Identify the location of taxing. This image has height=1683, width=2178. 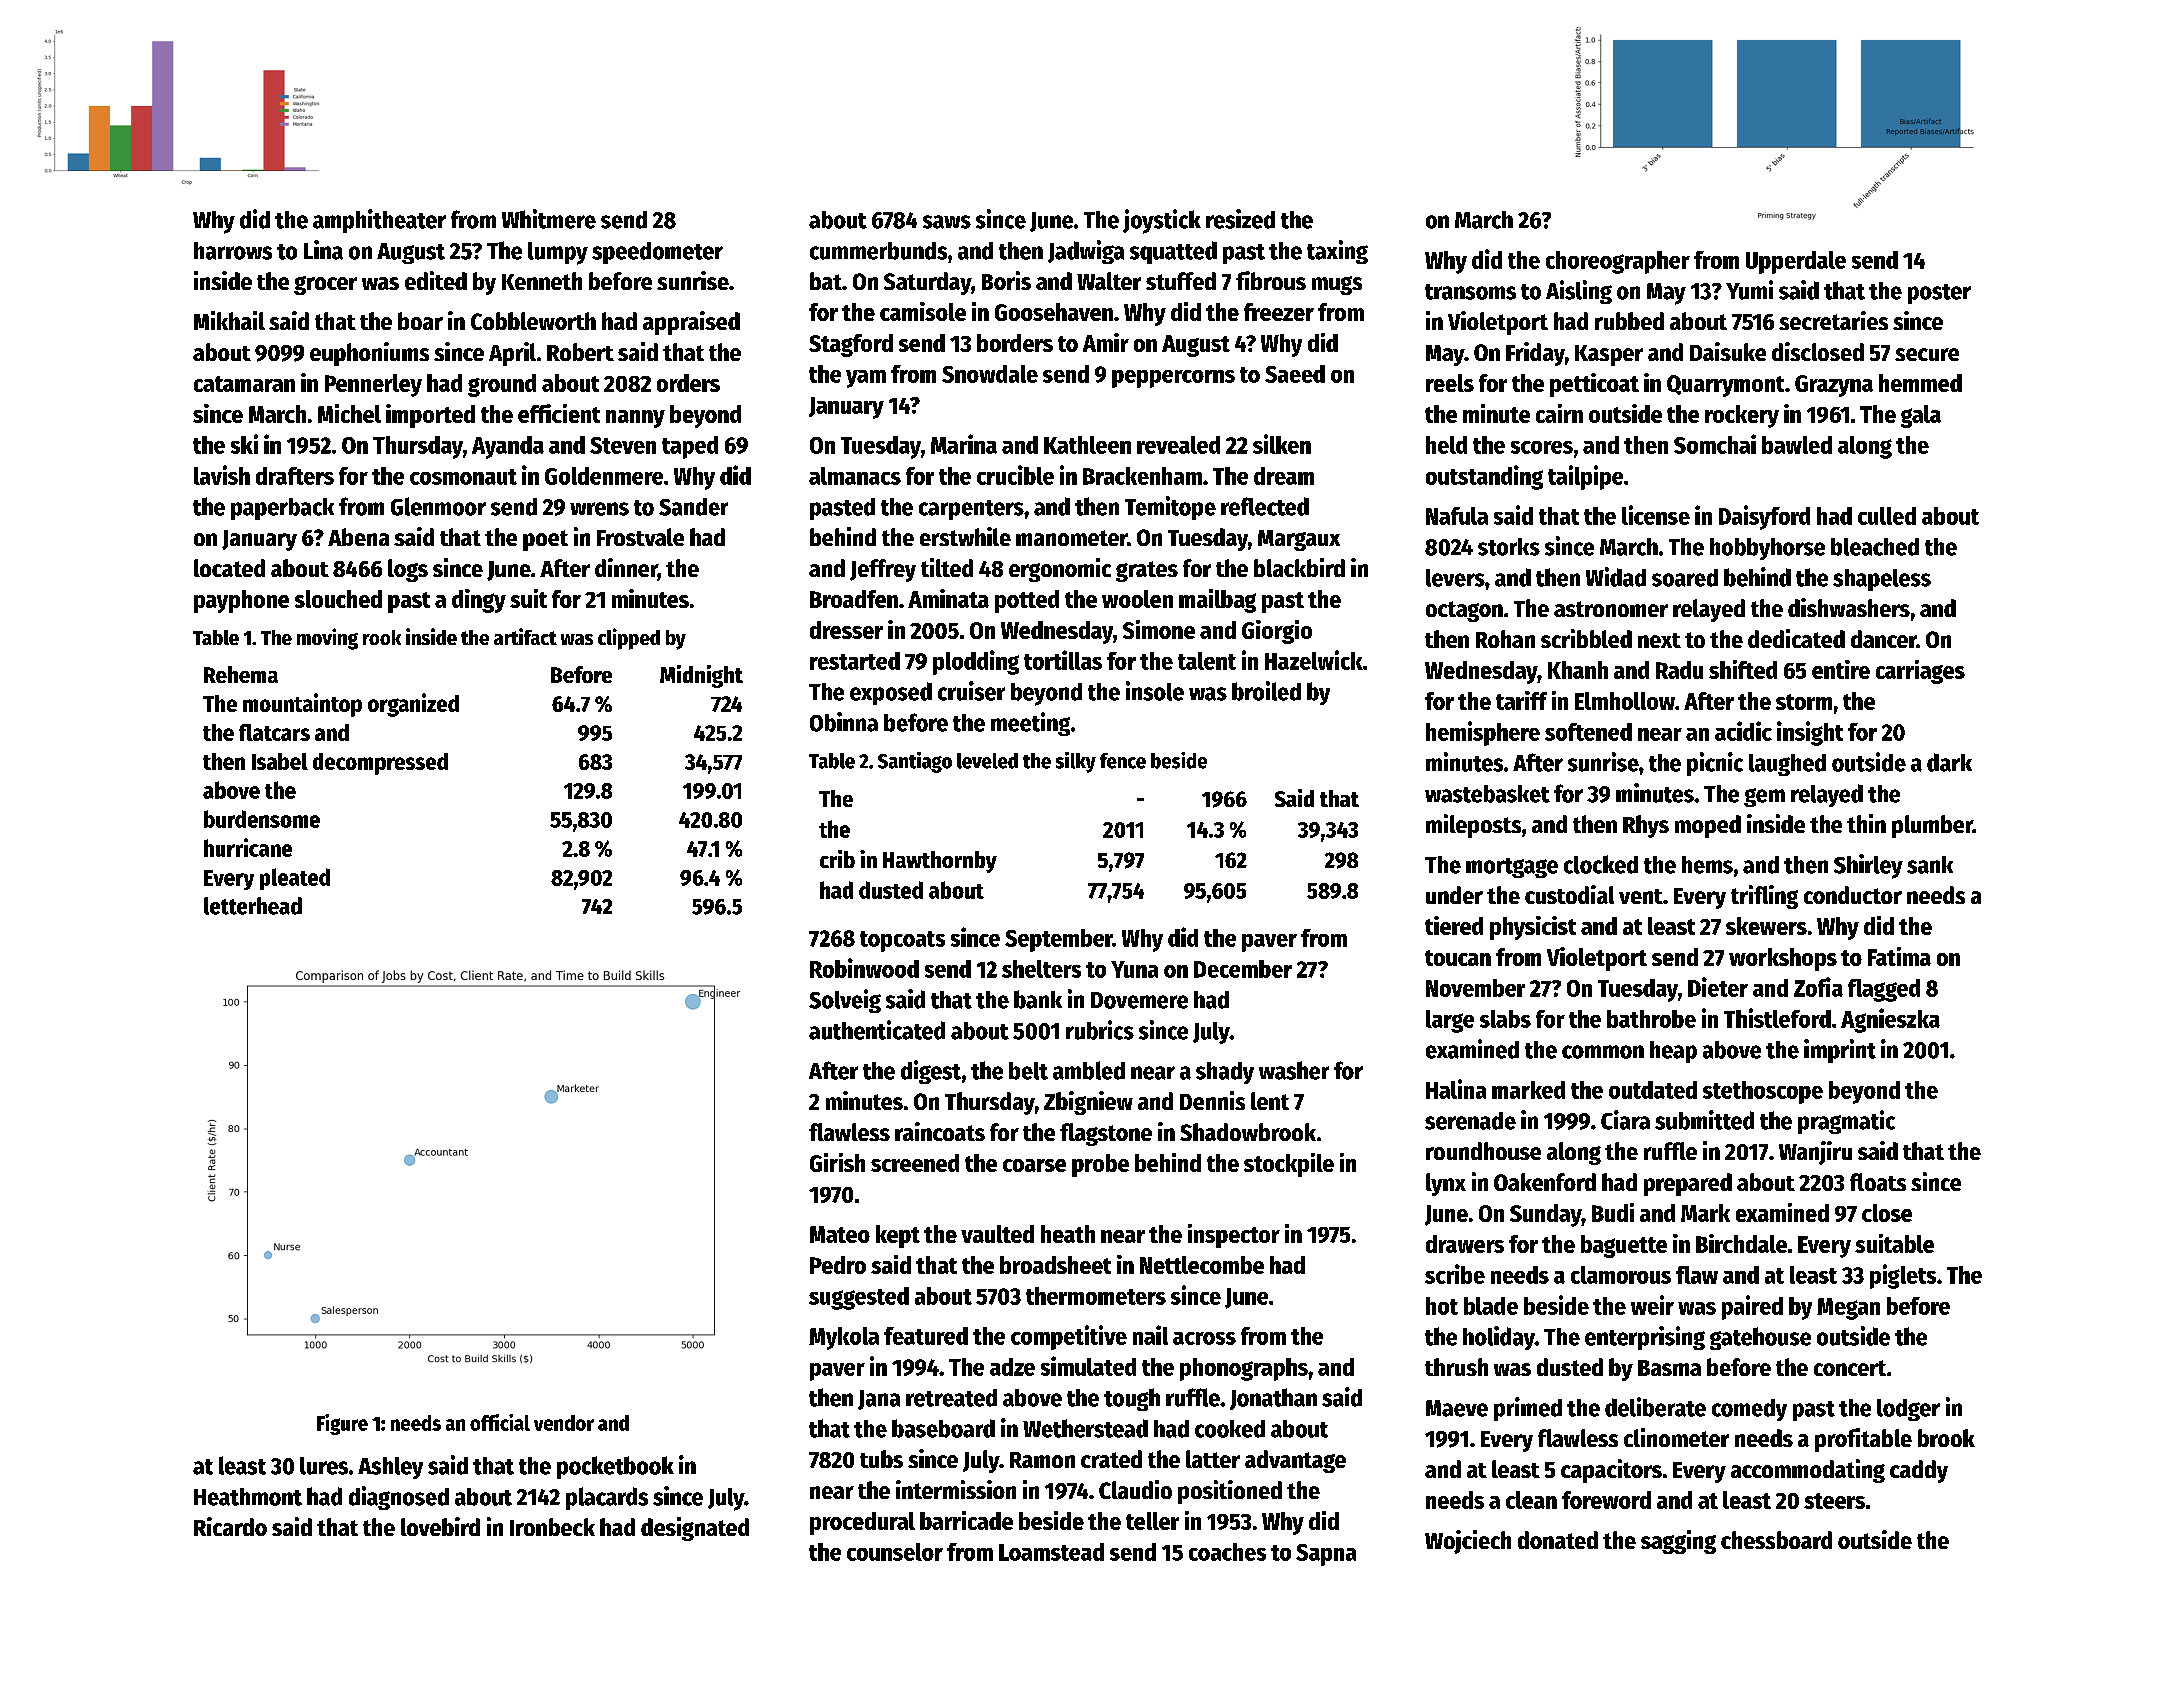
(1337, 252).
